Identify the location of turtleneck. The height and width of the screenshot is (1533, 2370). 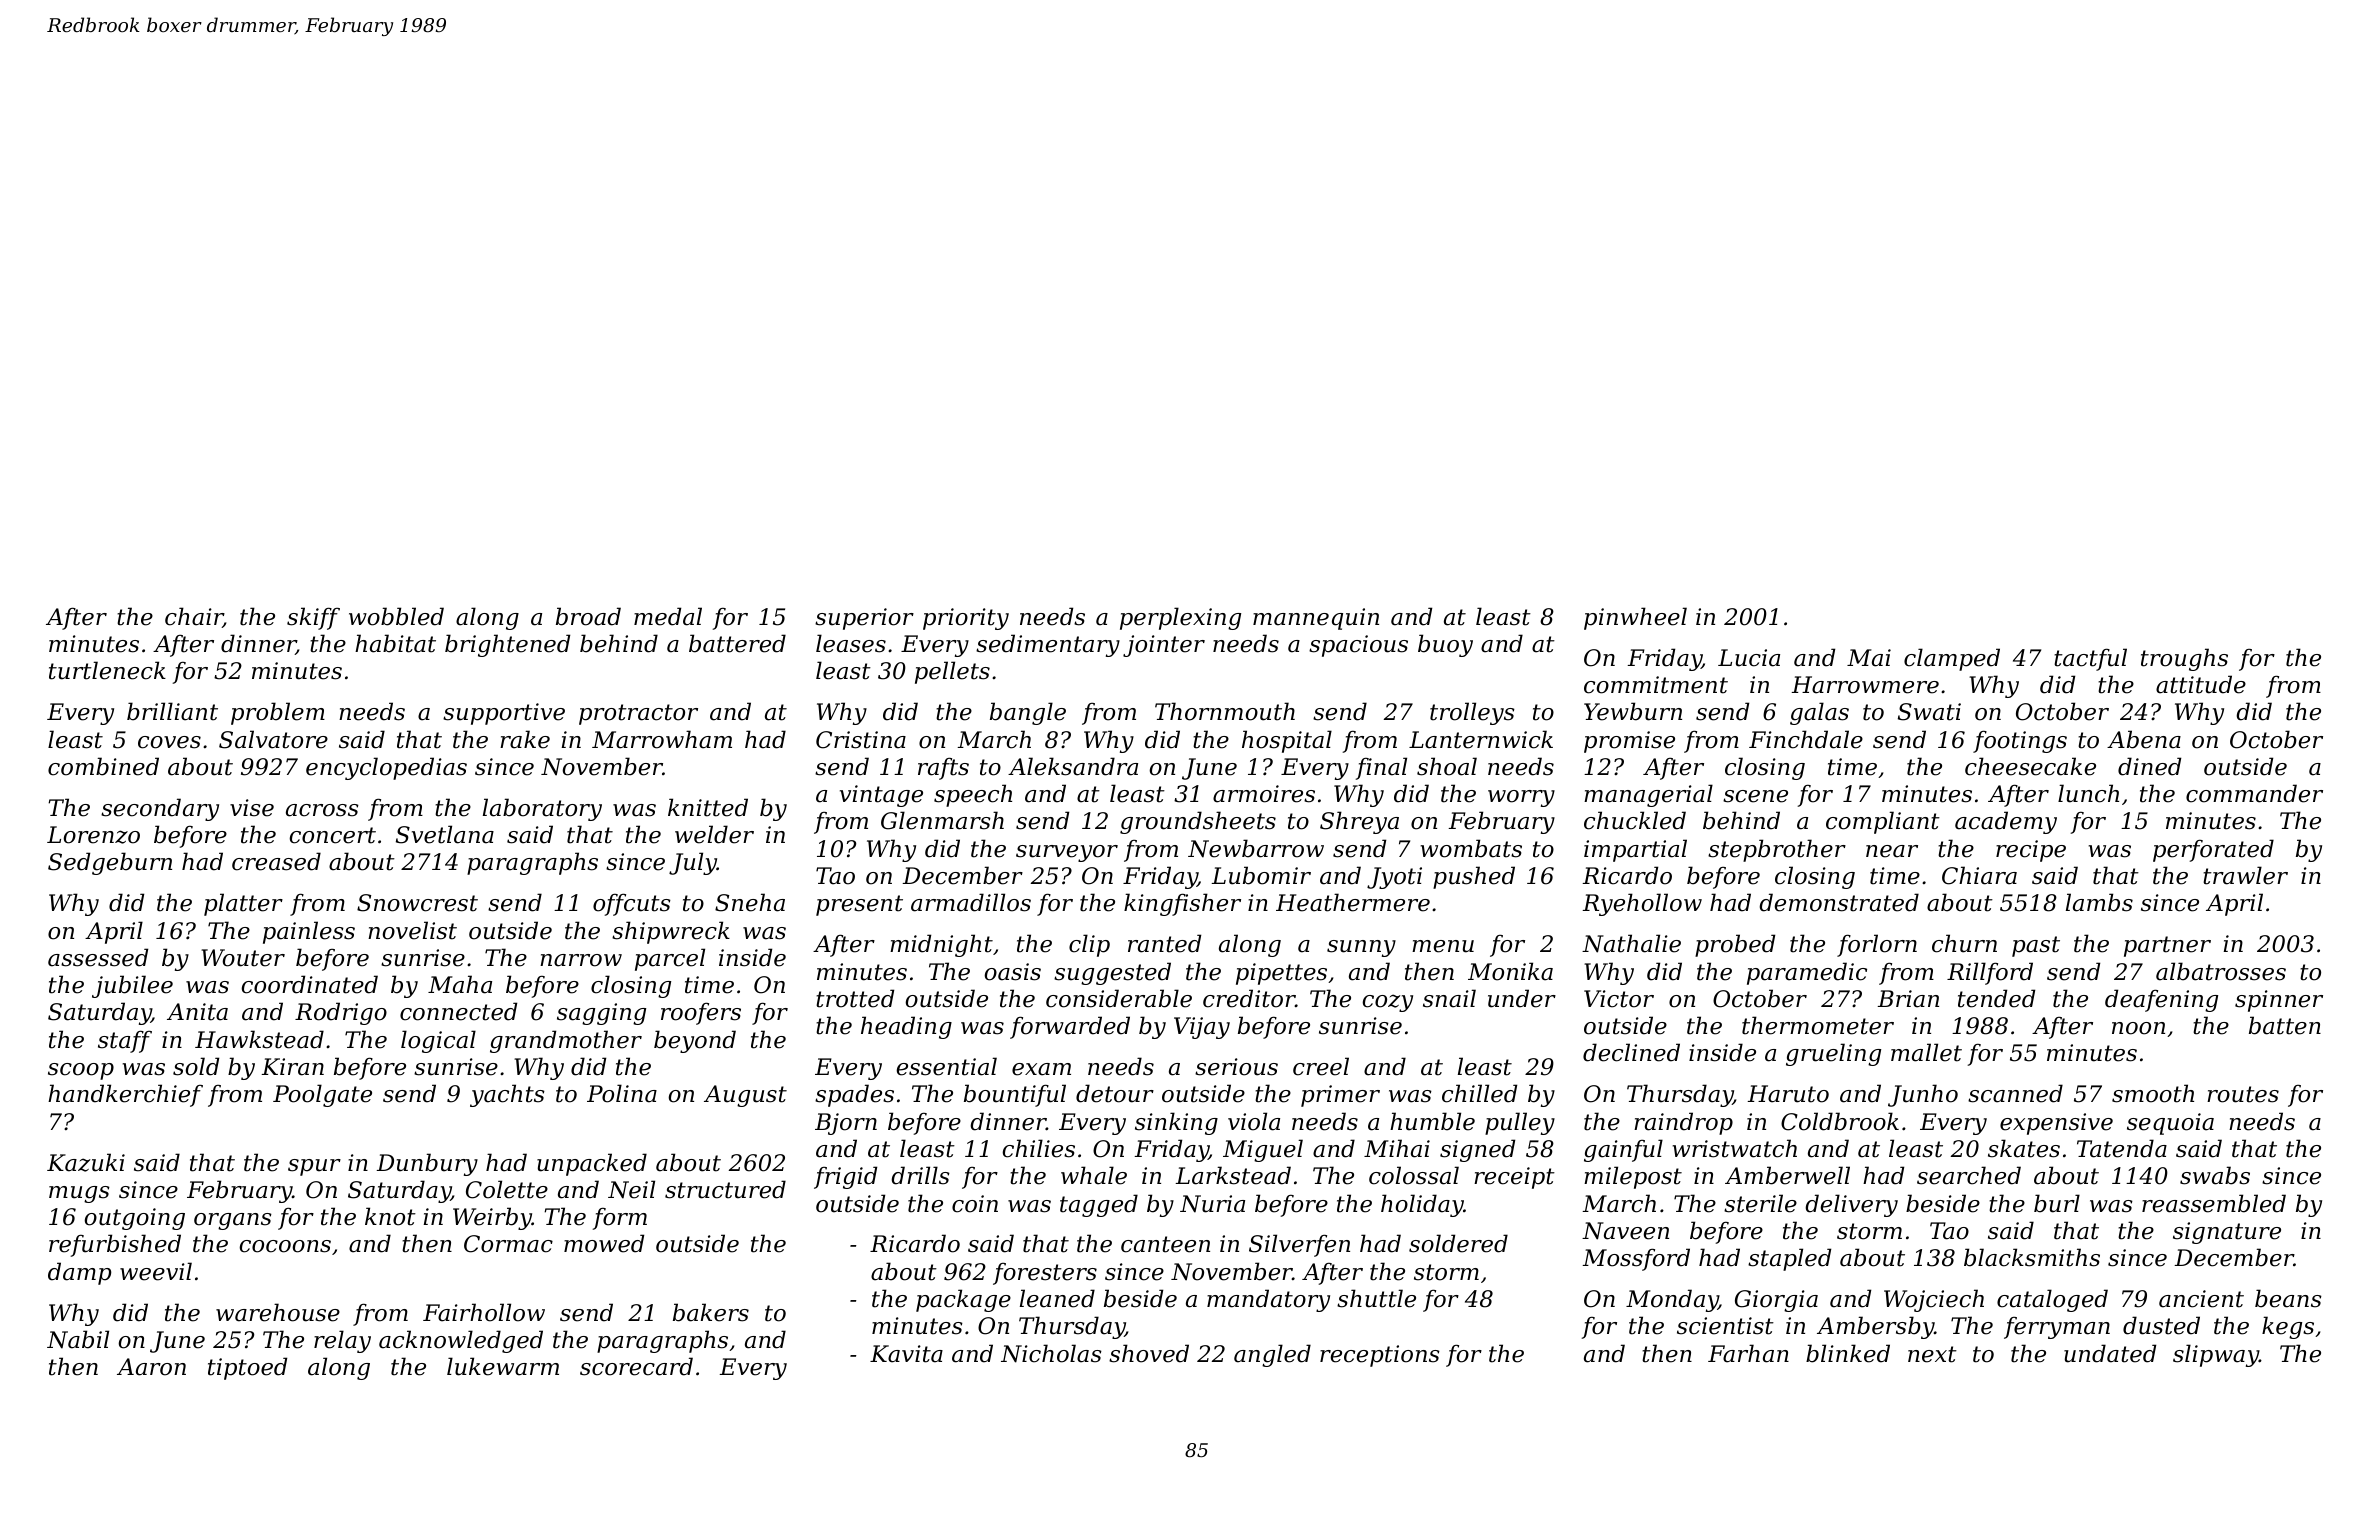
(107, 670).
